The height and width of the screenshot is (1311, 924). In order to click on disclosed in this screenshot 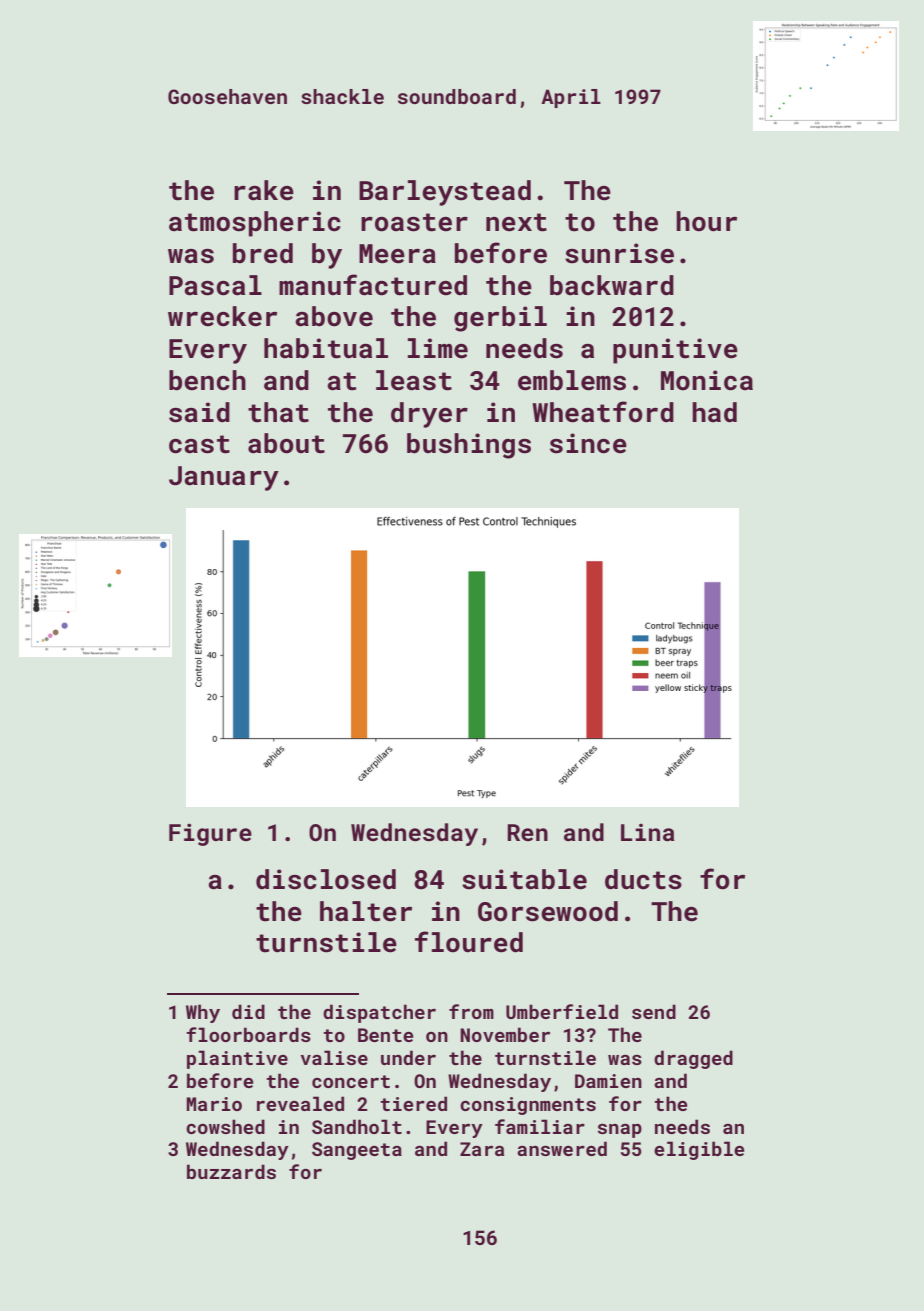, I will do `click(326, 879)`.
